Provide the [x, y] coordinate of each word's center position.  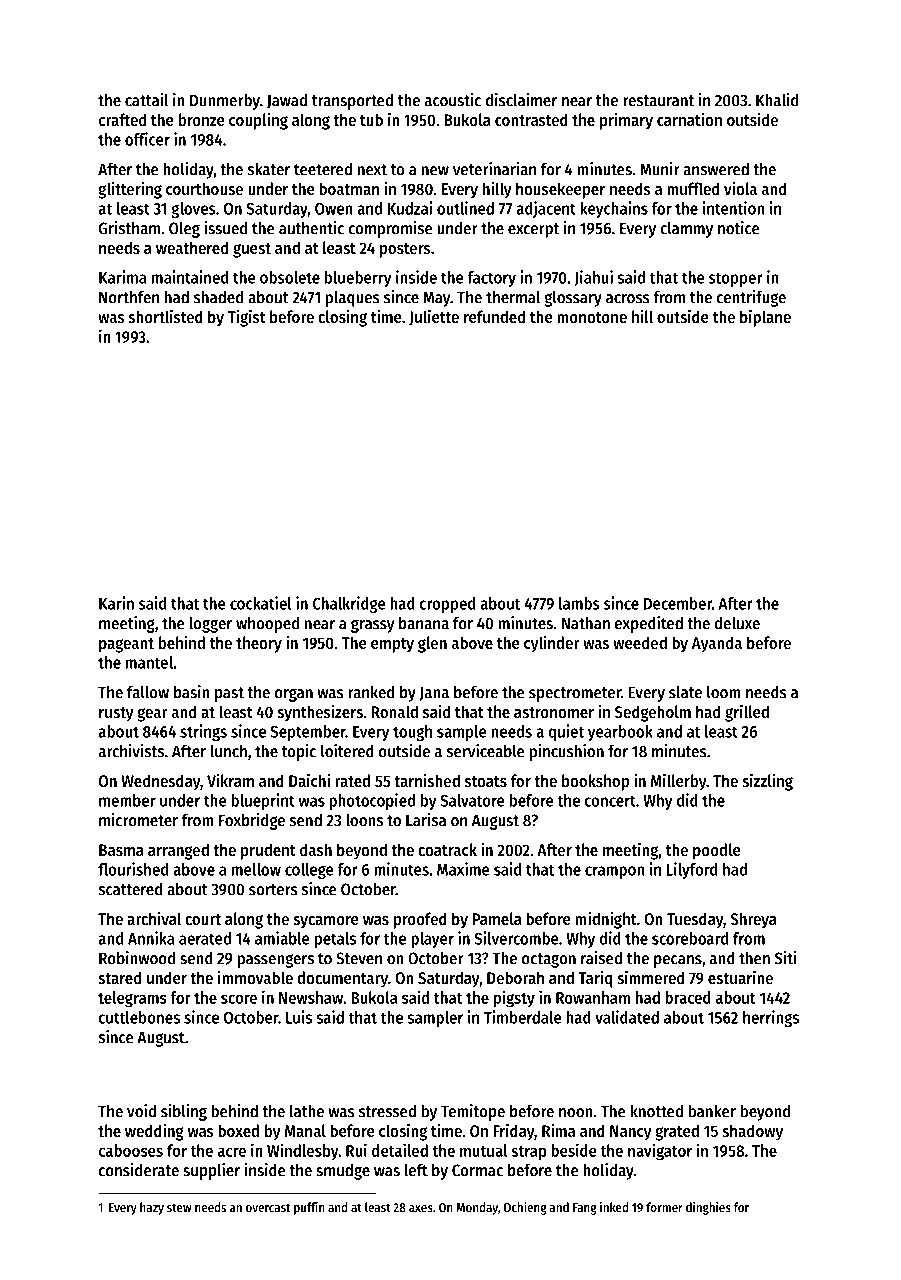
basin [192, 692]
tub [371, 119]
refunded [494, 316]
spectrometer [575, 694]
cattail [146, 100]
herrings [771, 1018]
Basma [121, 850]
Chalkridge [349, 604]
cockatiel [261, 603]
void [141, 1111]
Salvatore [473, 800]
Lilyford [692, 870]
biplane [765, 318]
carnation [689, 119]
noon [576, 1113]
